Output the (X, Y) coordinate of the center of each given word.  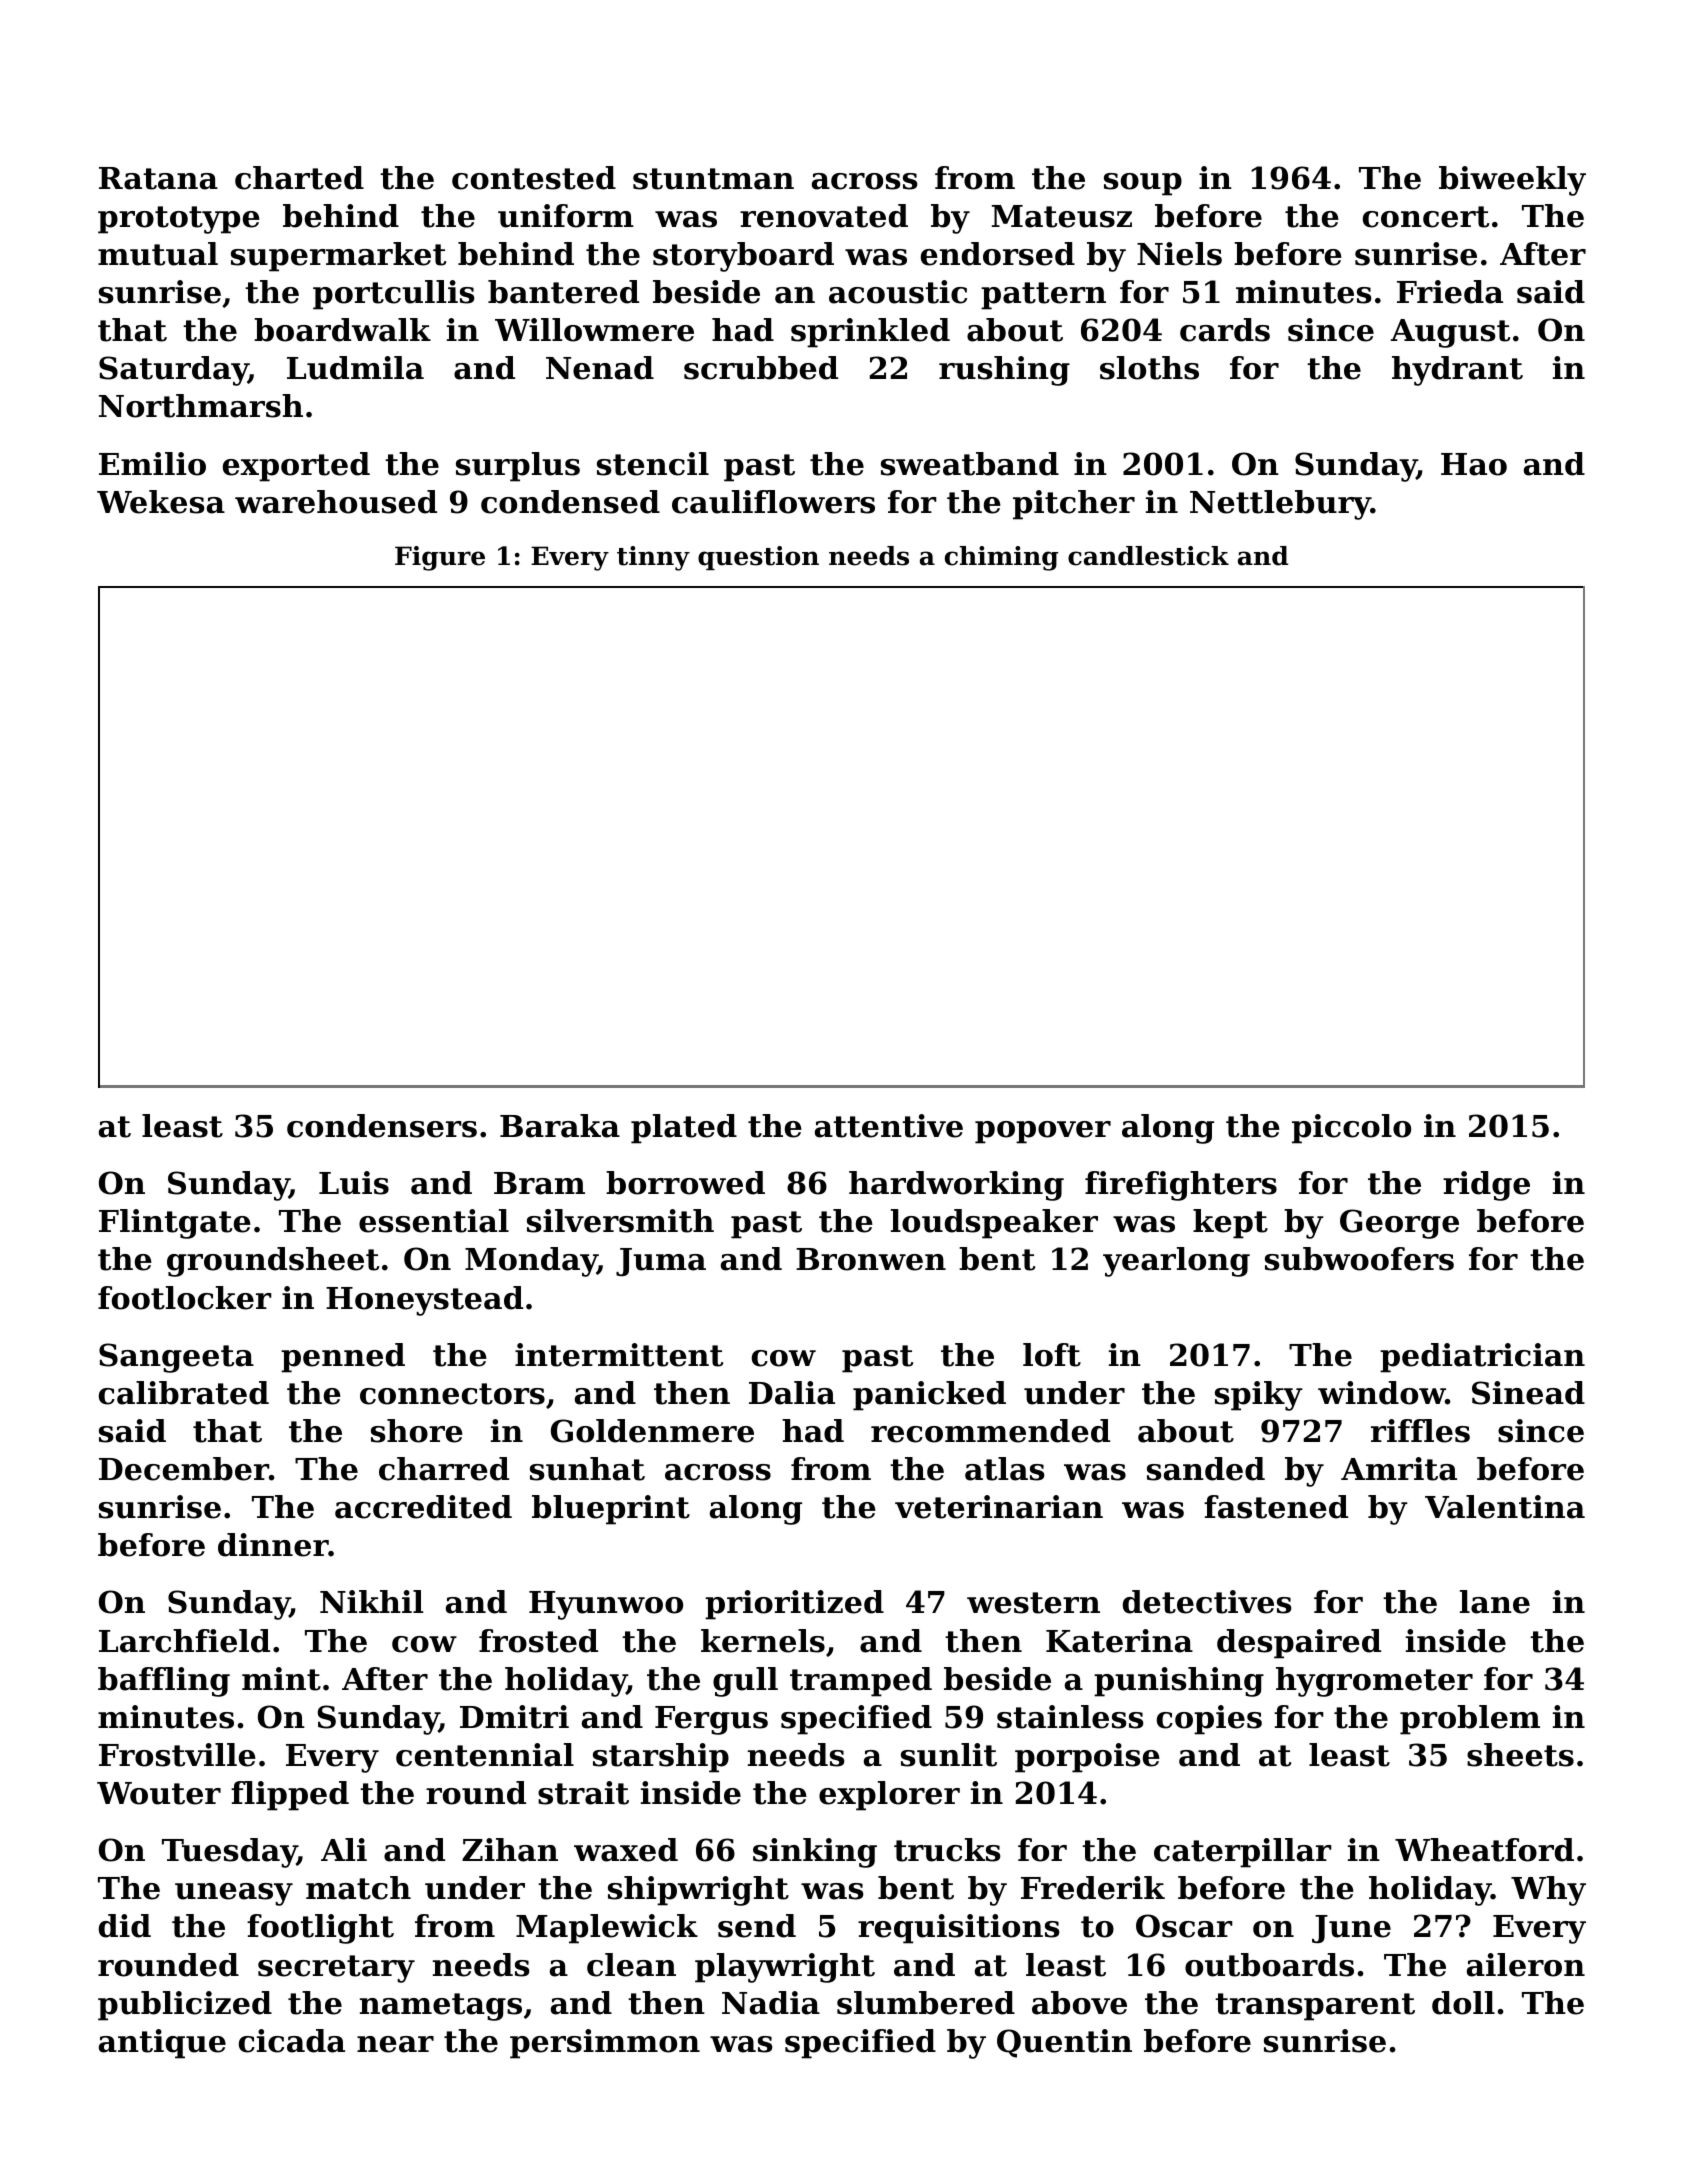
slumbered (926, 2003)
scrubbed (761, 368)
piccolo (1351, 1129)
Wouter (159, 1793)
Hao (1474, 464)
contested (534, 178)
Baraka (560, 1126)
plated (684, 1129)
